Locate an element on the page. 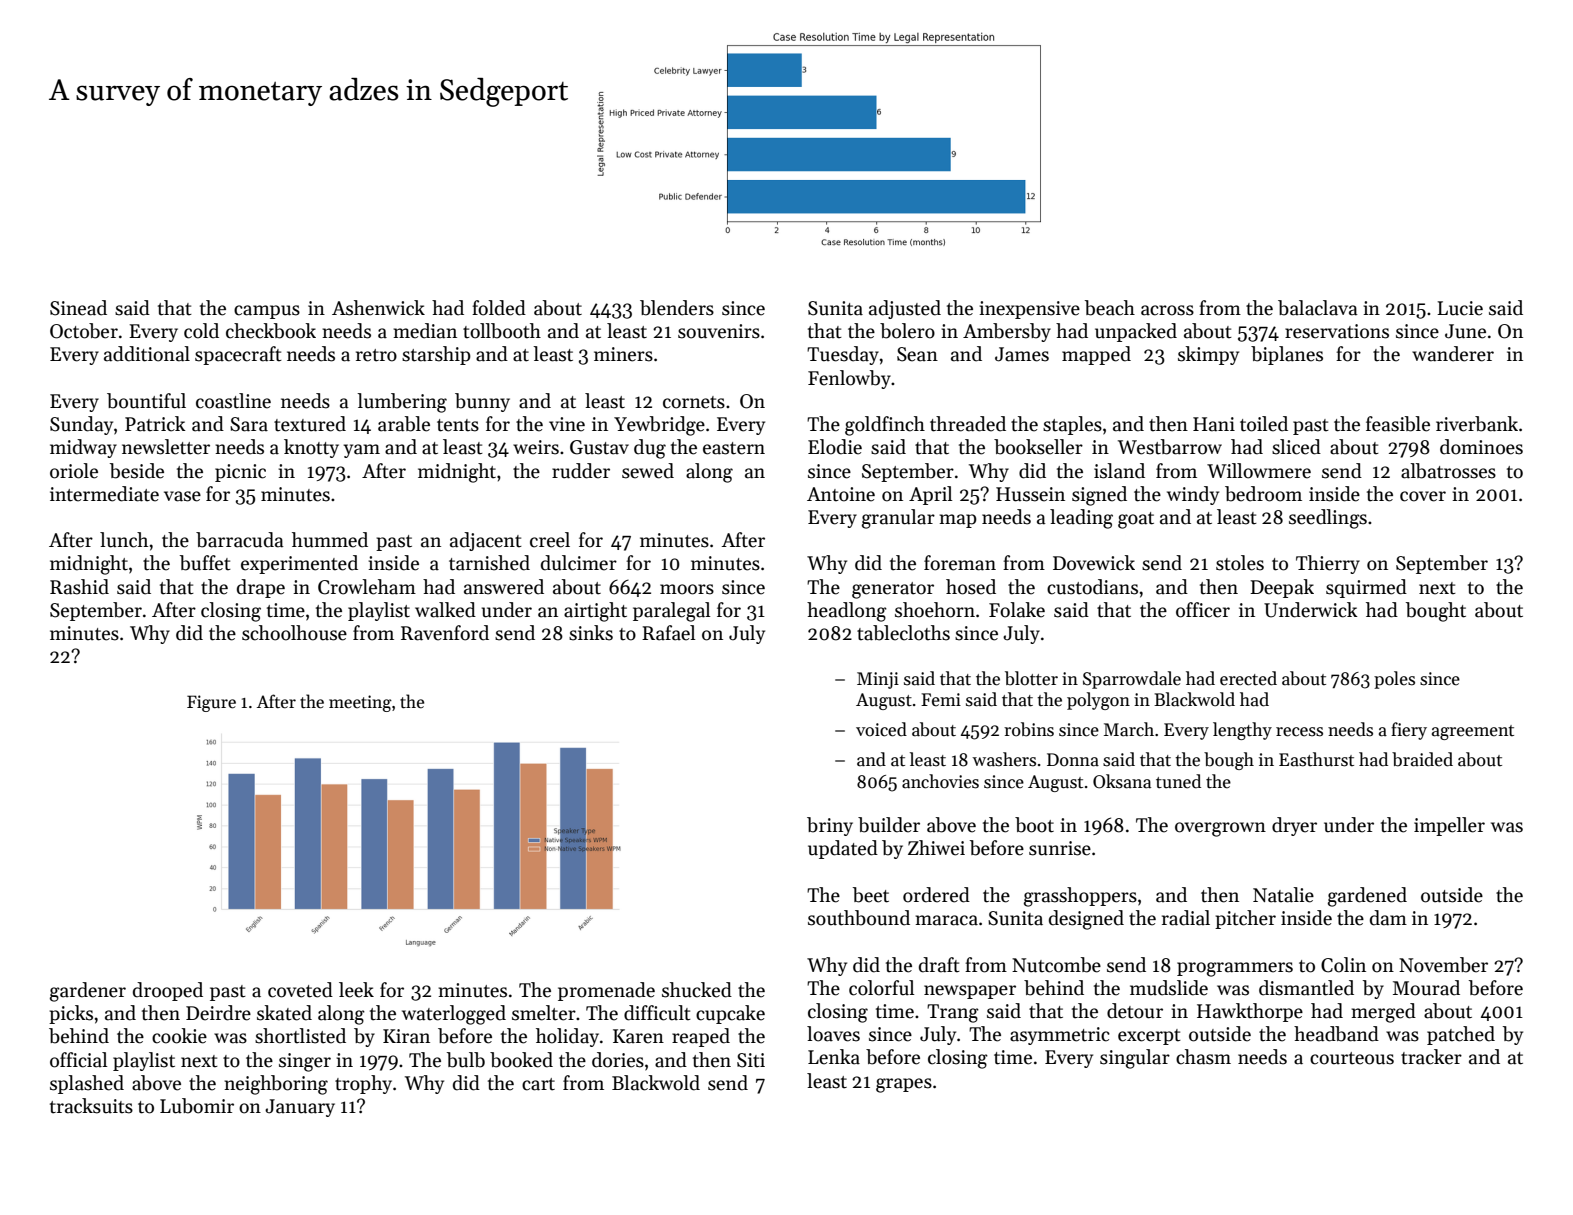 The height and width of the page is (1215, 1573). cold is located at coordinates (201, 331).
